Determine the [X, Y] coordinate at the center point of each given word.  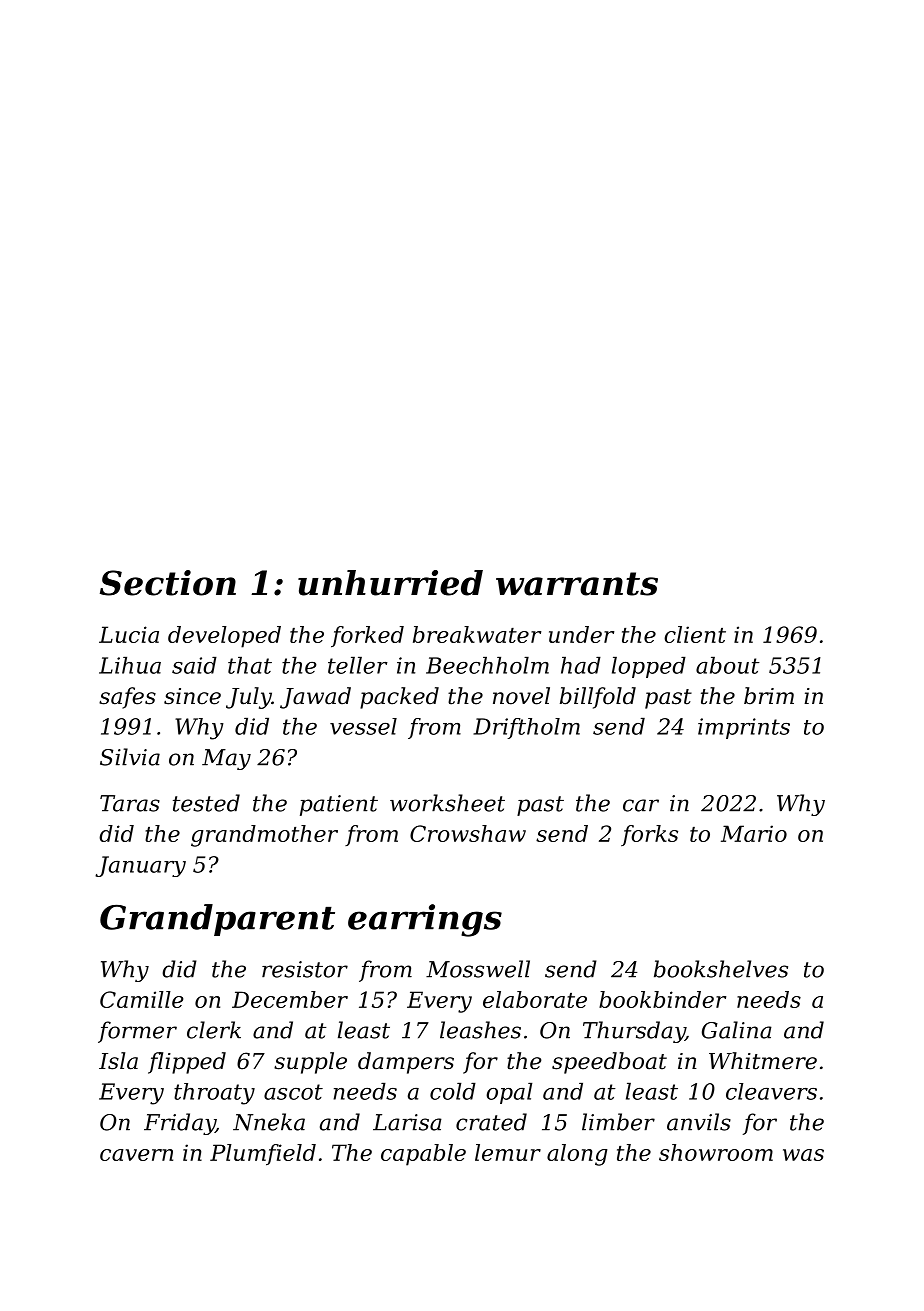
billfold [598, 698]
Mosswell [478, 969]
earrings [425, 920]
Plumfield [263, 1154]
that [250, 665]
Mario [754, 833]
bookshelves [721, 969]
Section [168, 583]
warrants [577, 584]
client [695, 634]
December [290, 999]
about [728, 665]
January [140, 866]
